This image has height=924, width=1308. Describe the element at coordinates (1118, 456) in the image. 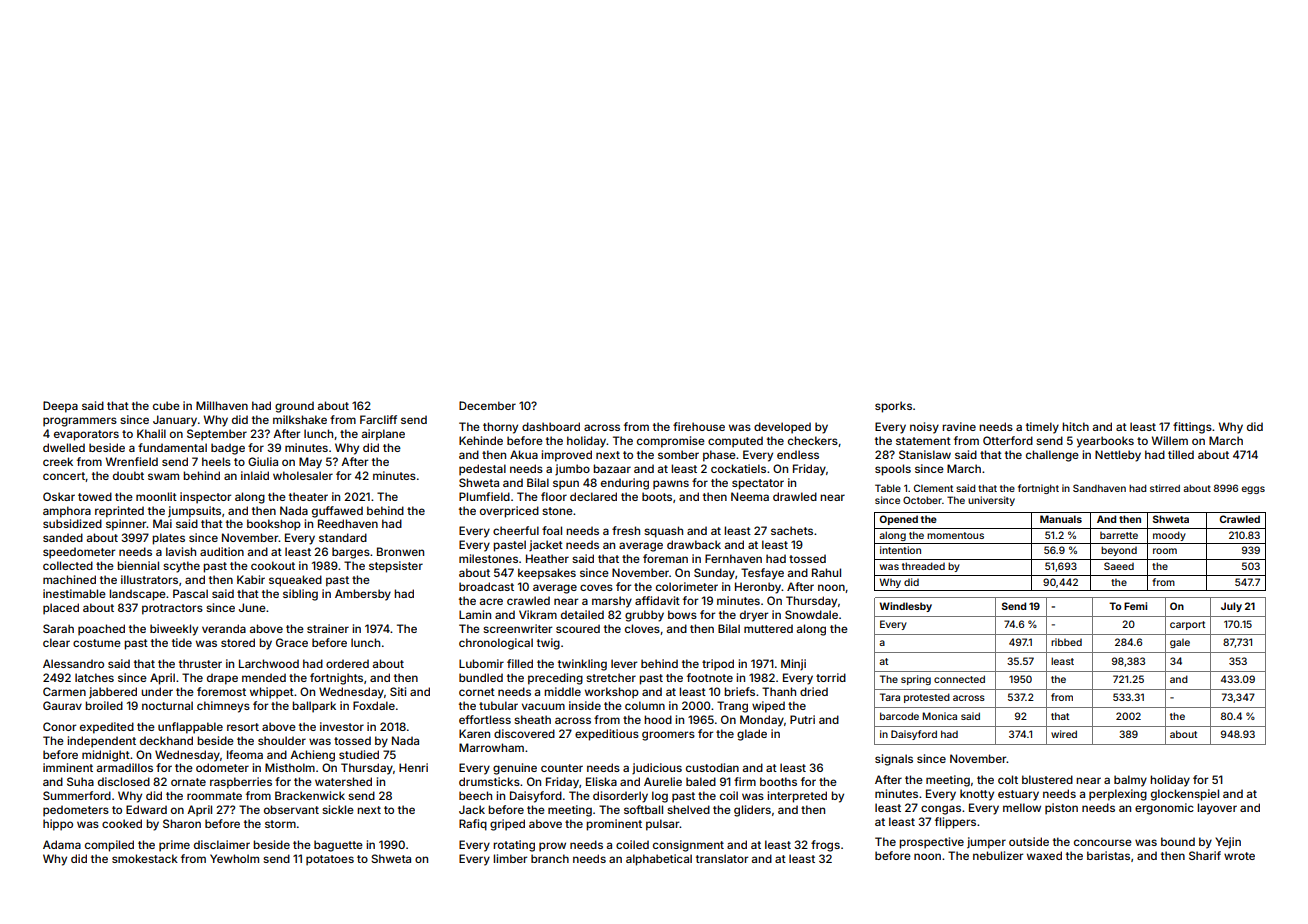

I see `Nettleby` at that location.
